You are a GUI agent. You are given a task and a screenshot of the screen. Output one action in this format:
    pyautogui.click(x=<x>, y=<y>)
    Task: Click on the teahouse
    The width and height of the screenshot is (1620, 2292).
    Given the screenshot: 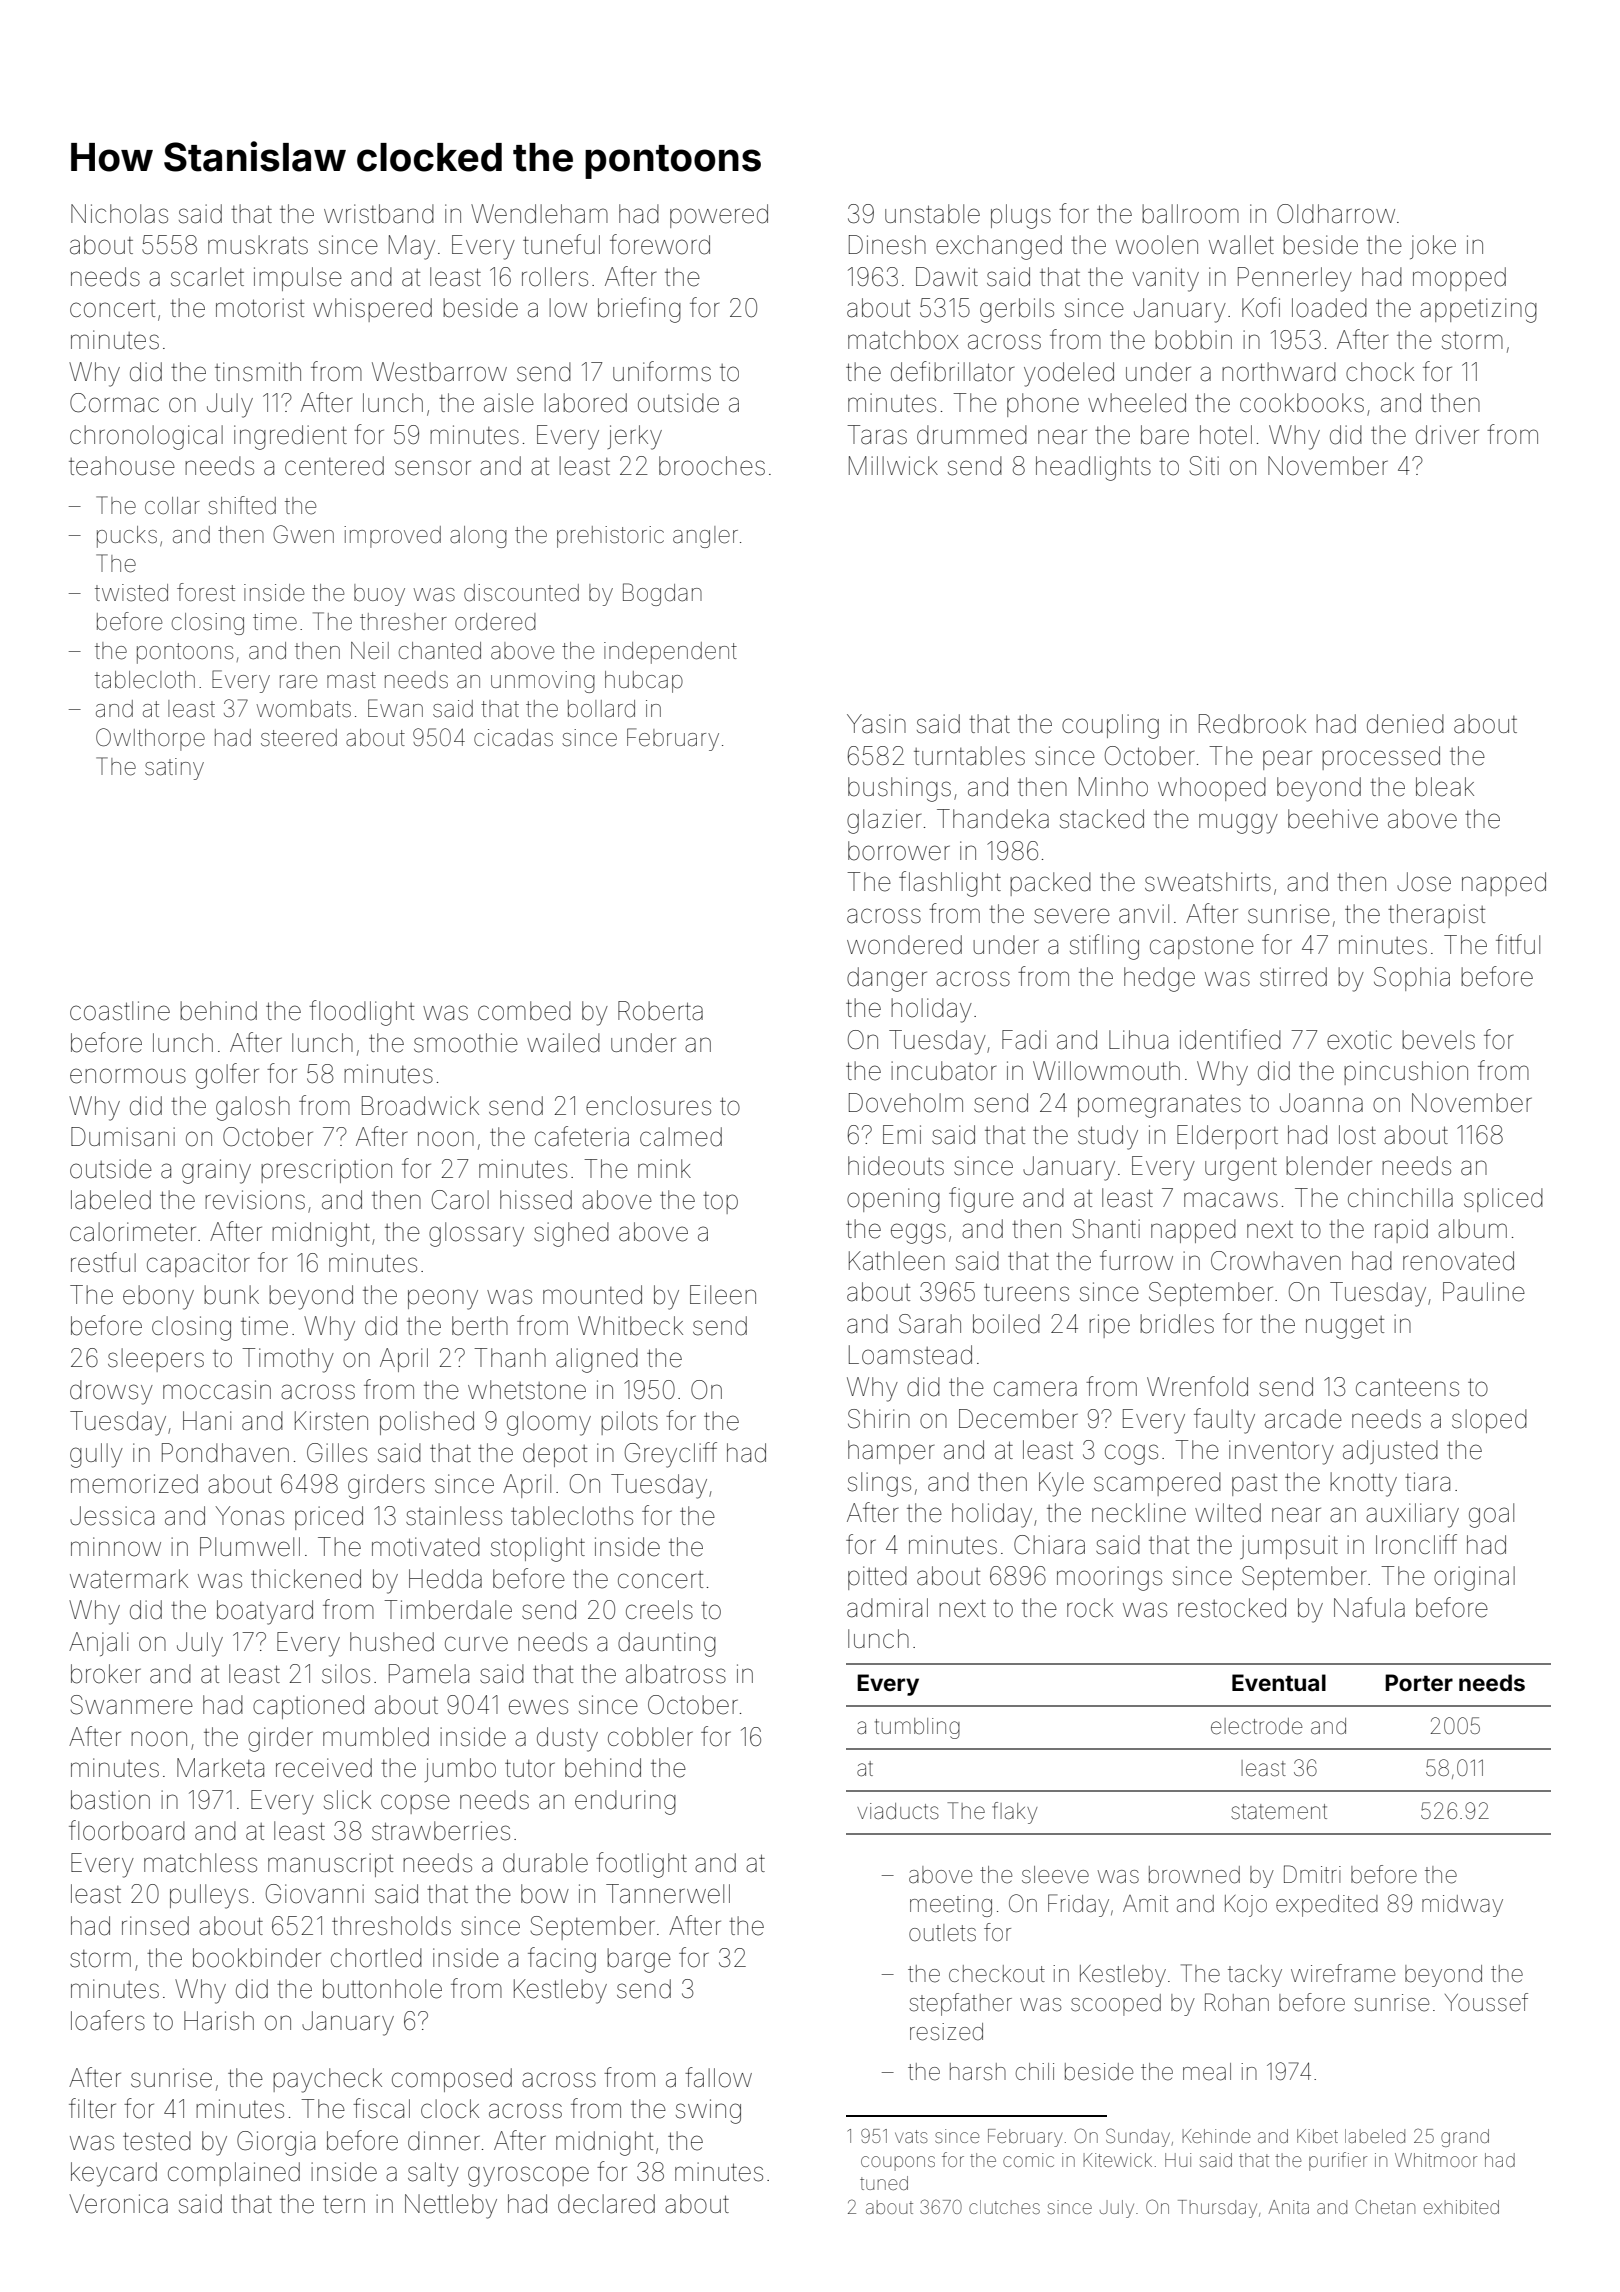 What is the action you would take?
    pyautogui.click(x=122, y=466)
